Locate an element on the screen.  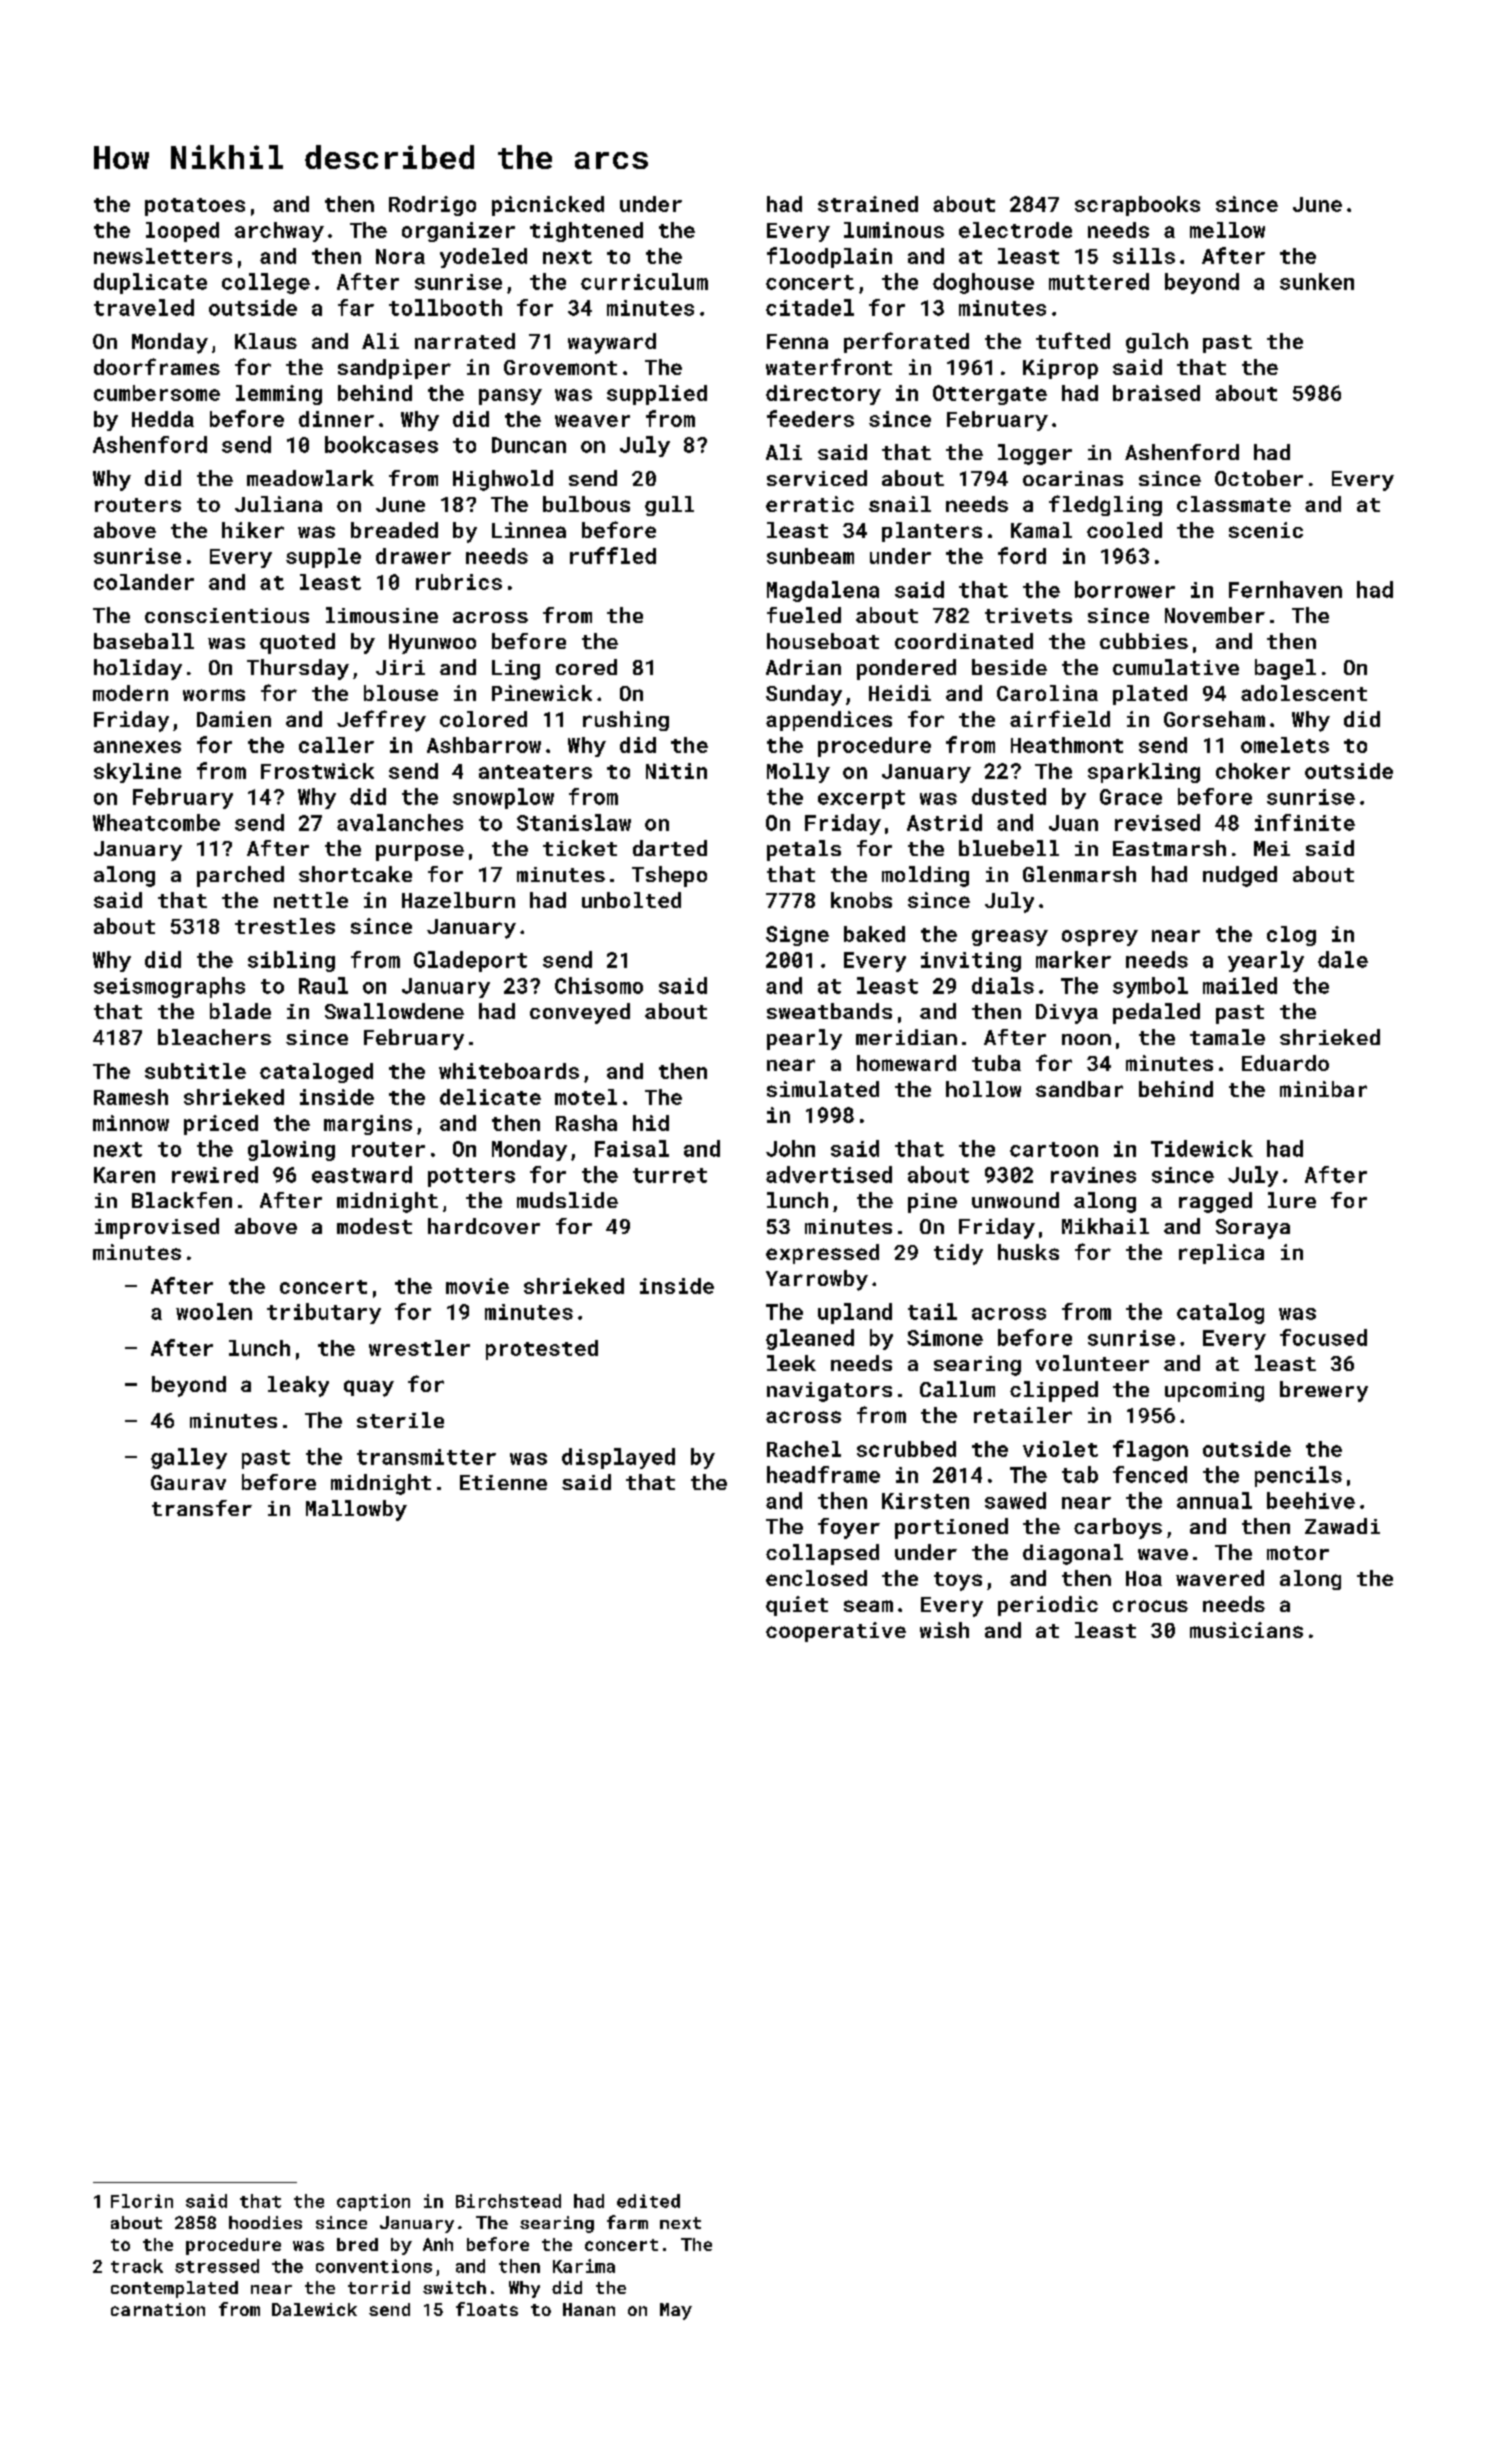
Florin is located at coordinates (142, 2201).
